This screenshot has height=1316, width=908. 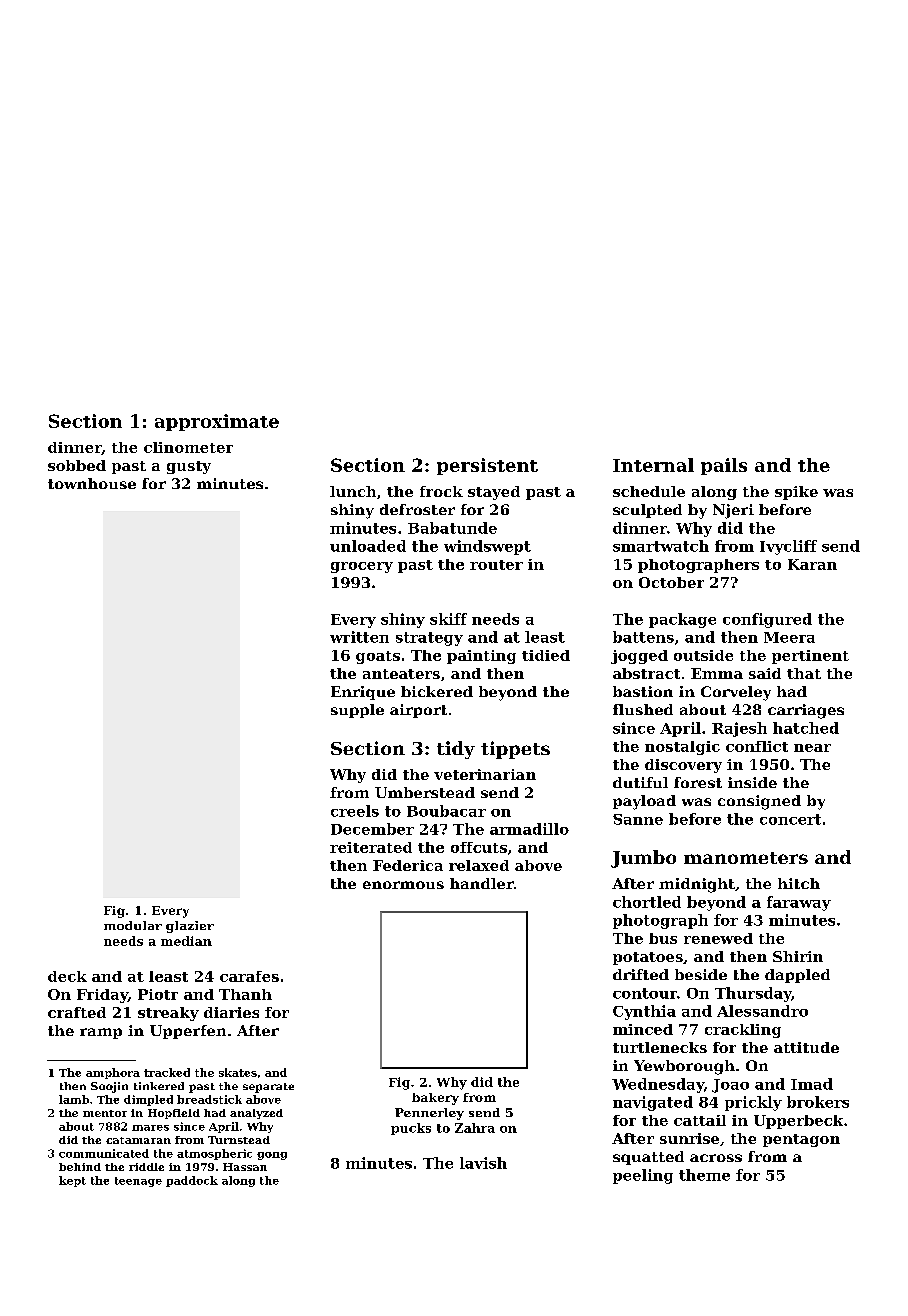 I want to click on Jumbo, so click(x=643, y=859).
